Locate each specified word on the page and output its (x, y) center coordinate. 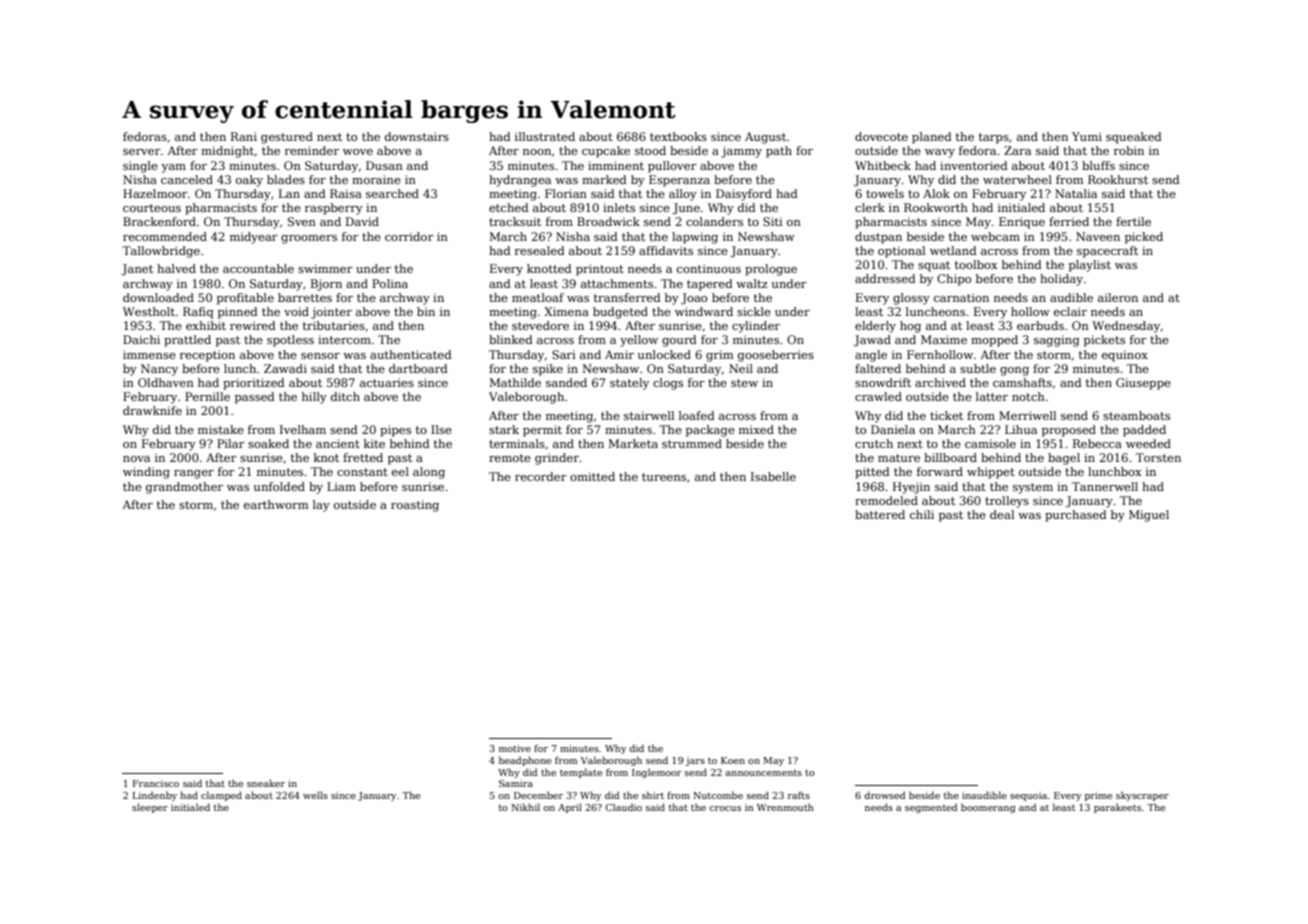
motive (515, 748)
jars (695, 761)
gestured (287, 138)
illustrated (545, 136)
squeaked (1134, 138)
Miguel (1149, 516)
